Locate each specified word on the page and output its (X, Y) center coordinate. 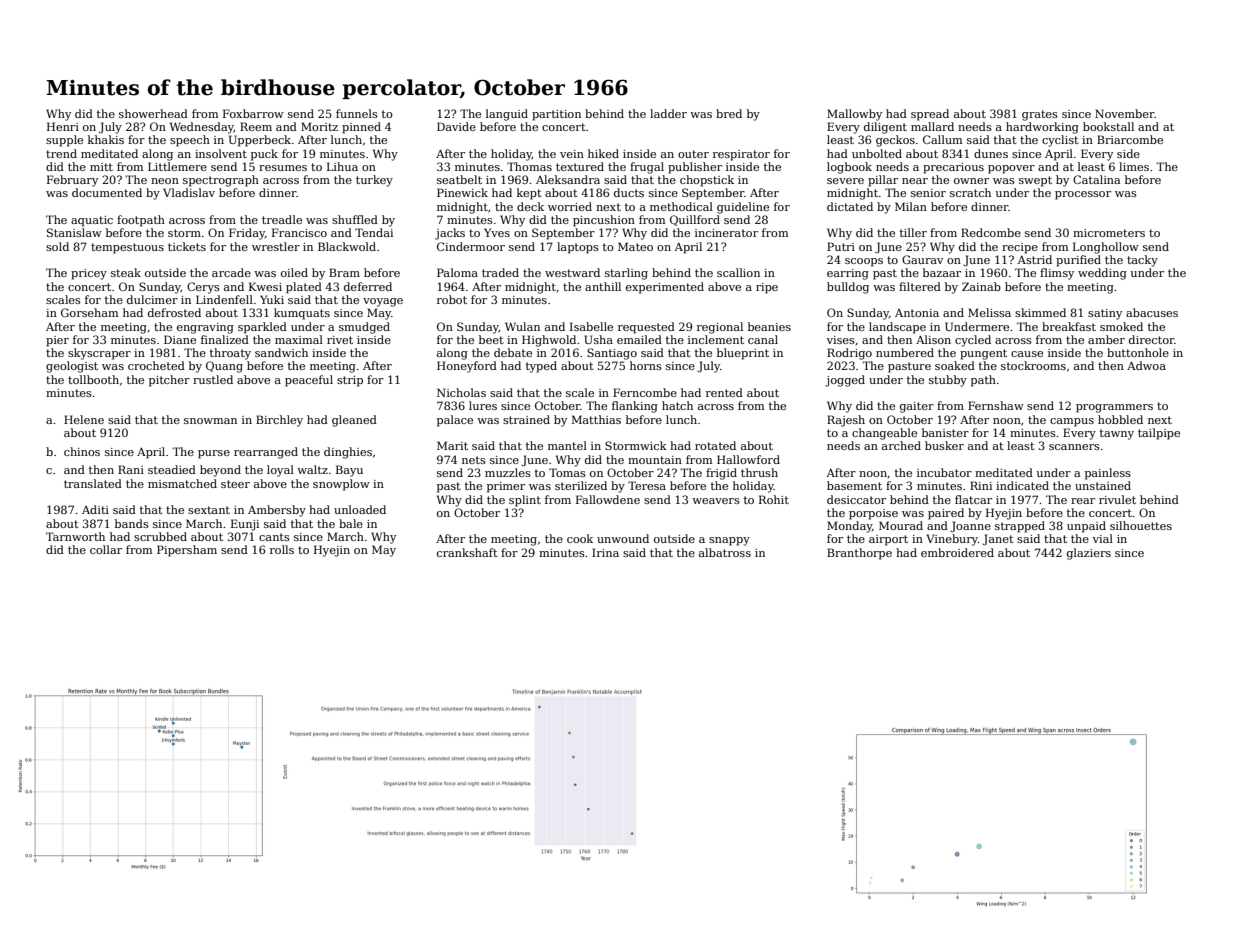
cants (274, 537)
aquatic (92, 221)
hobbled (1120, 419)
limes (1134, 166)
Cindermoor (471, 246)
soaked (955, 365)
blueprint (743, 354)
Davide (456, 126)
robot (452, 299)
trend (61, 153)
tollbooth (93, 379)
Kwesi (265, 286)
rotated (715, 445)
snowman (210, 421)
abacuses (1152, 312)
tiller (913, 232)
